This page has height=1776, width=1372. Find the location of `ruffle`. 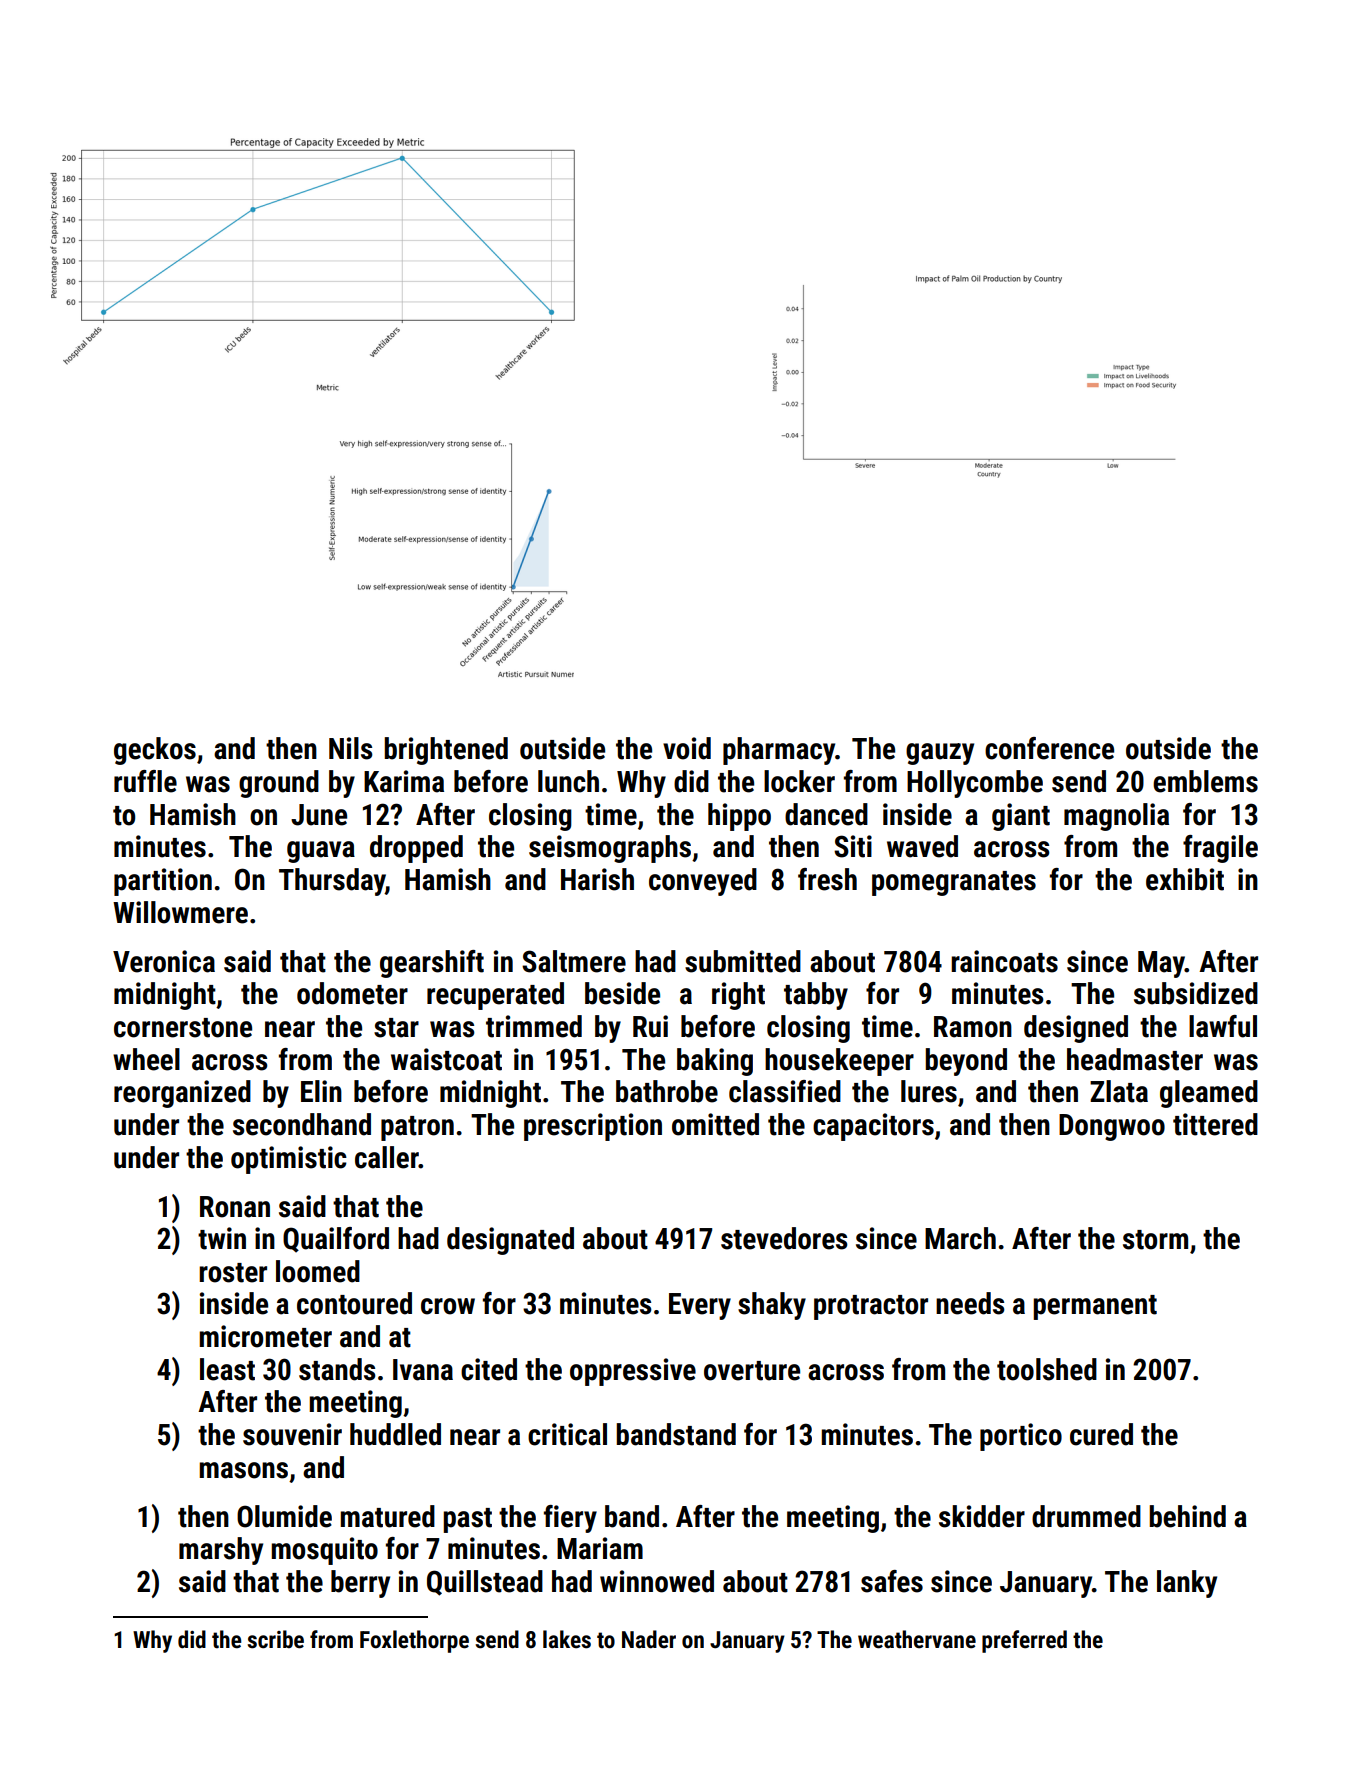

ruffle is located at coordinates (145, 781).
